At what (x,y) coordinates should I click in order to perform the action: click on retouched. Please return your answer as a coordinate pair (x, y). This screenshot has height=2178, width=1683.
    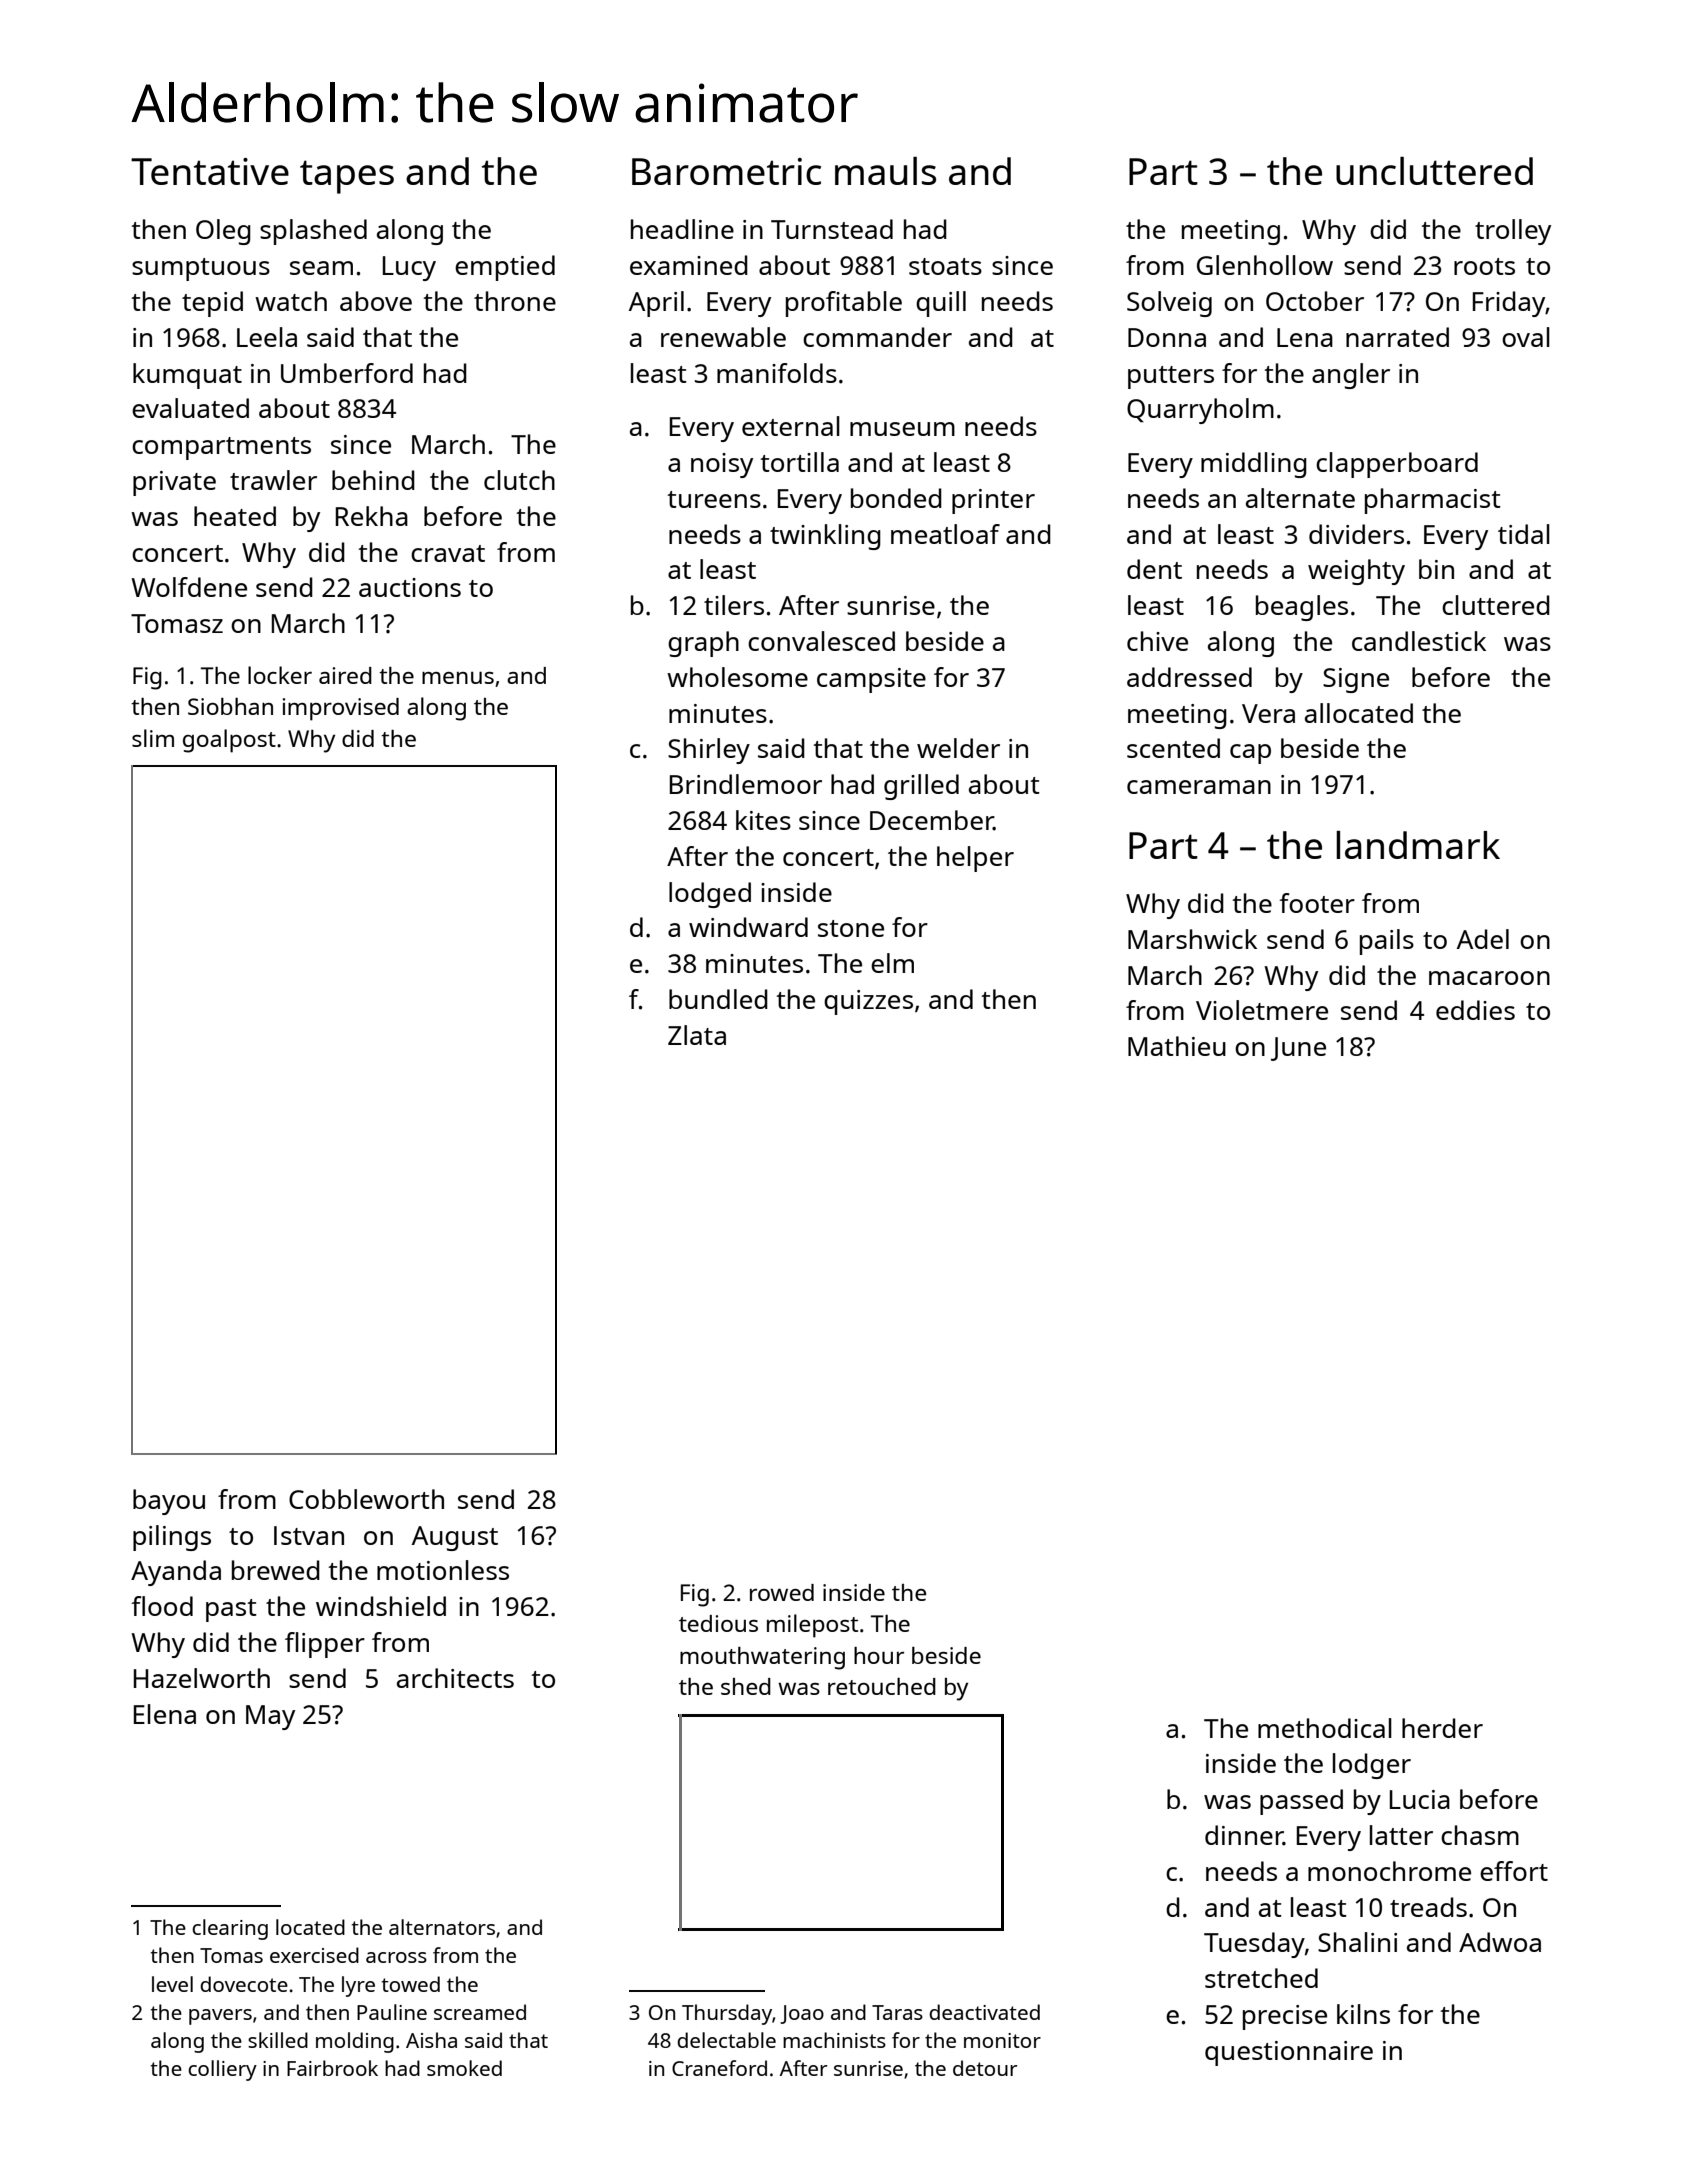
    Looking at the image, I should click on (882, 1686).
